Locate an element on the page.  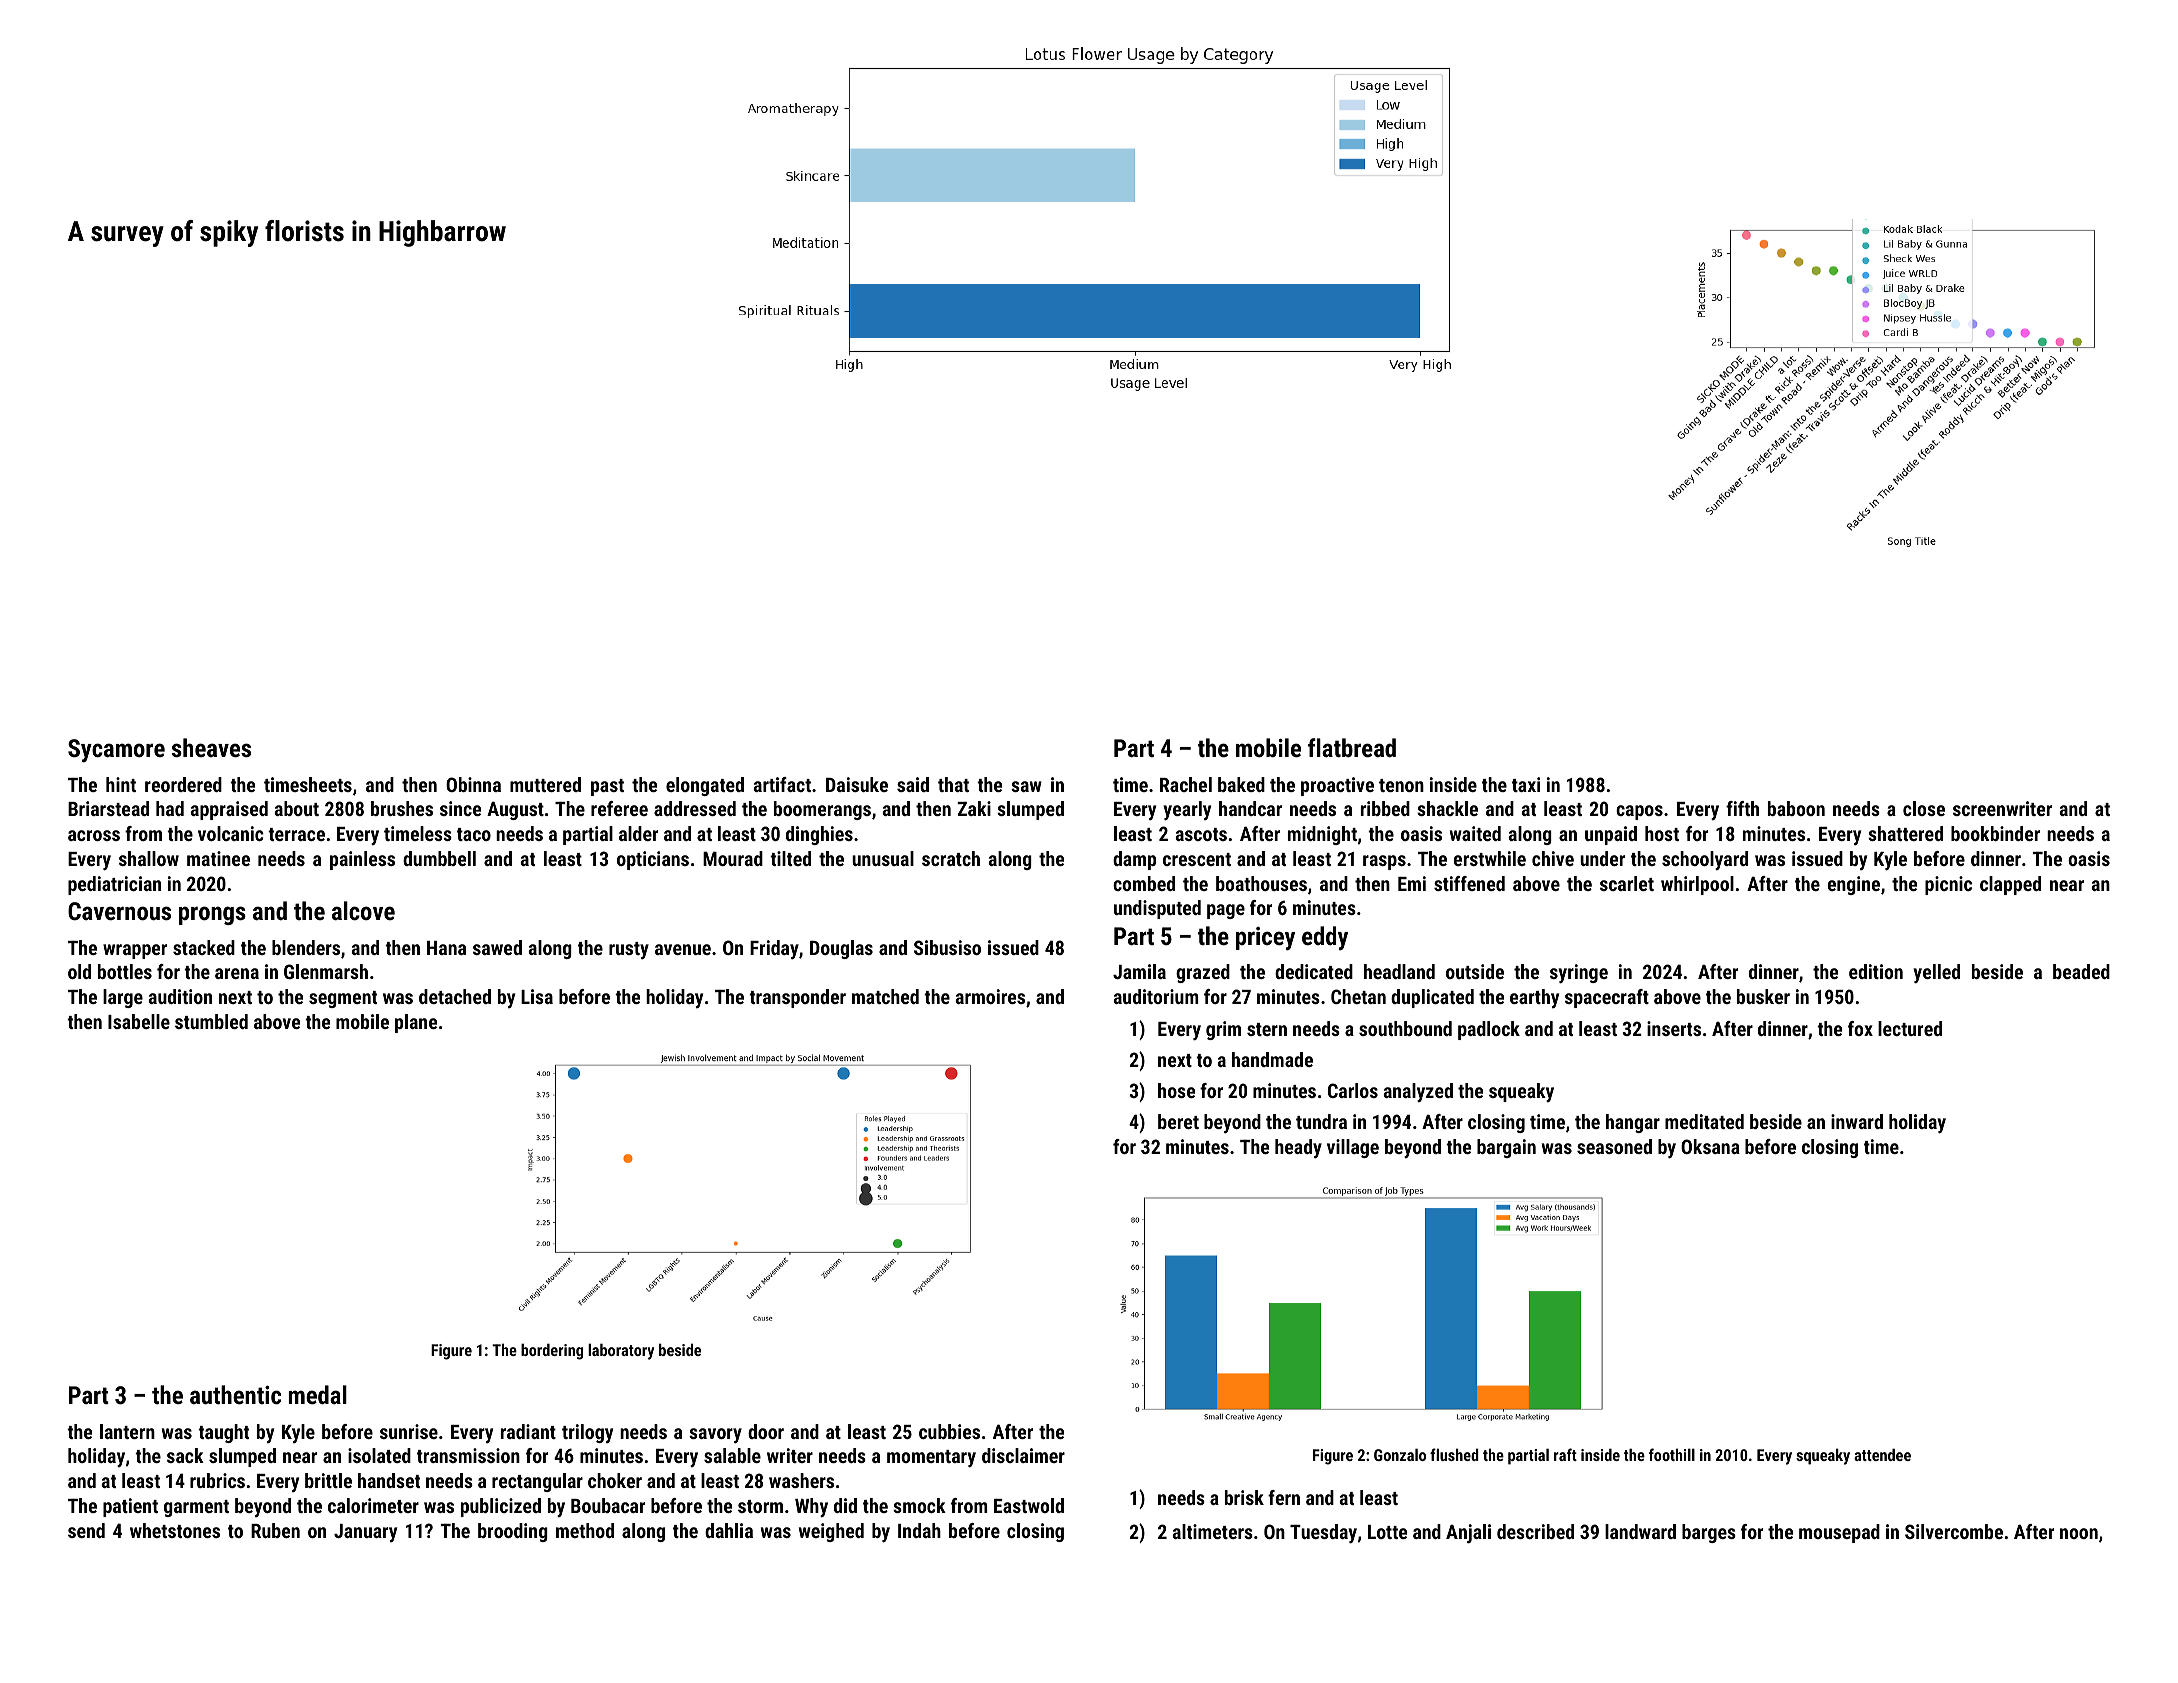
prongs is located at coordinates (212, 915).
